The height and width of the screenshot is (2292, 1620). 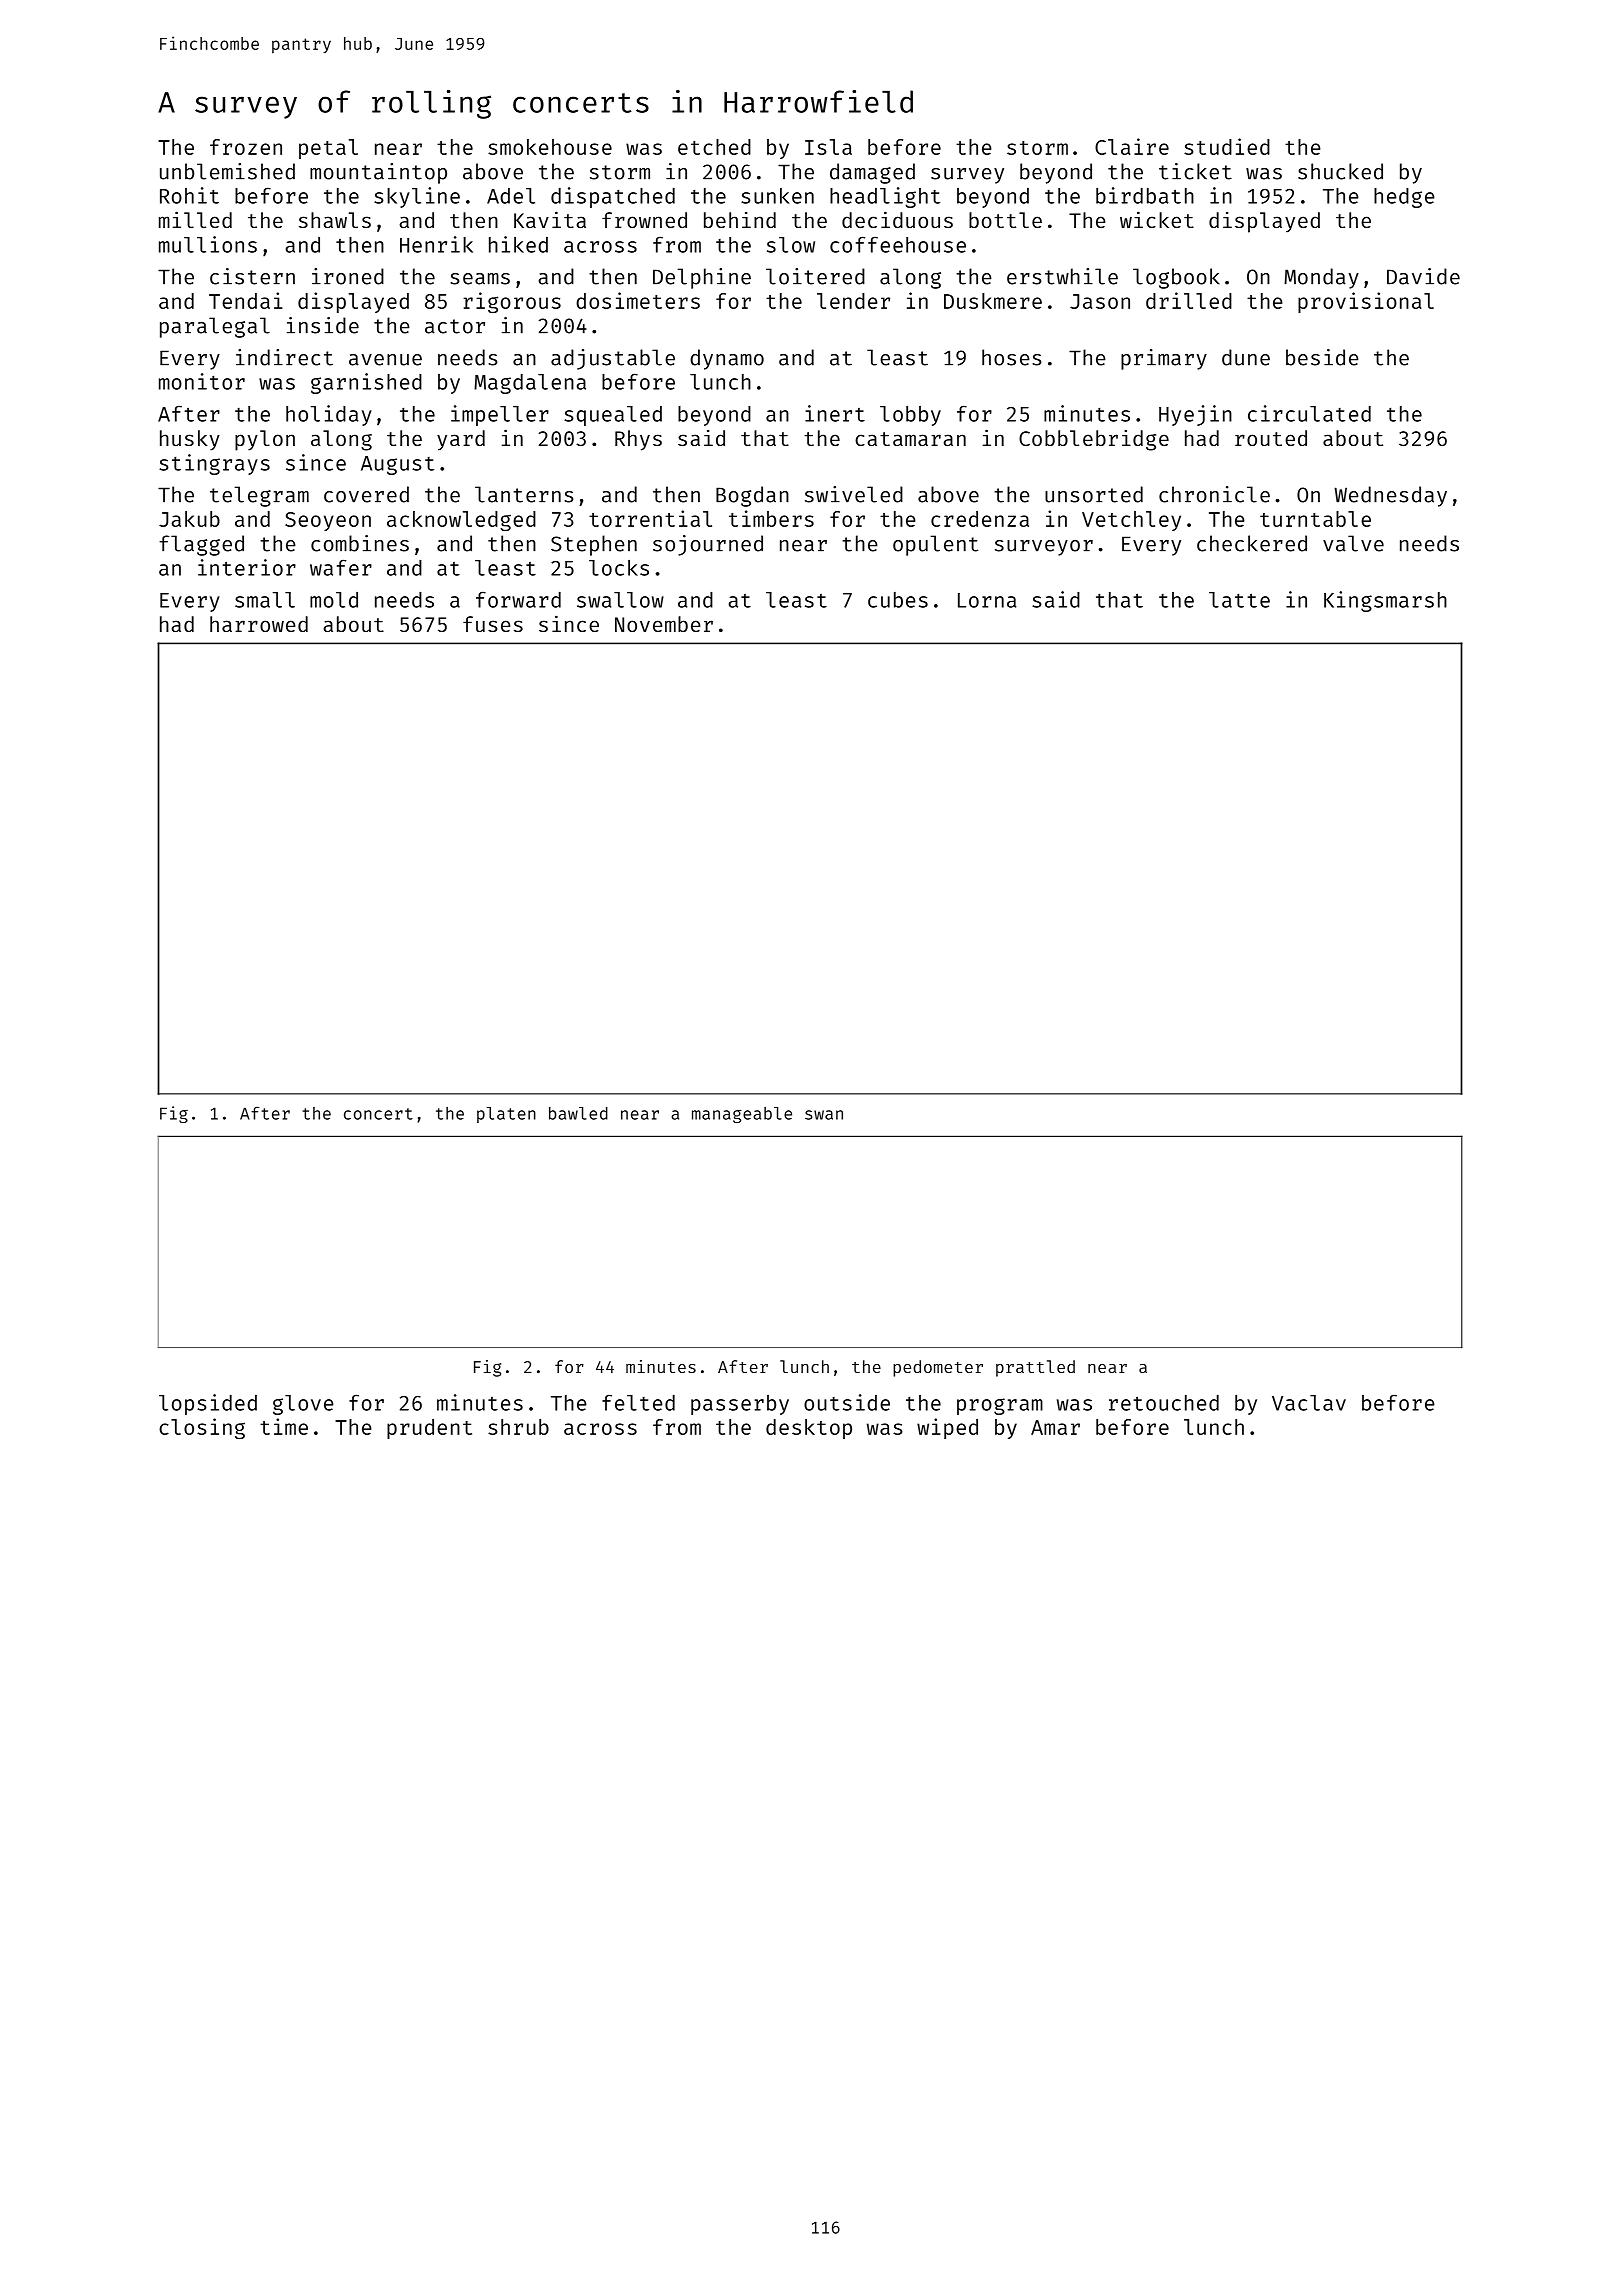 What do you see at coordinates (638, 440) in the screenshot?
I see `Rhys` at bounding box center [638, 440].
